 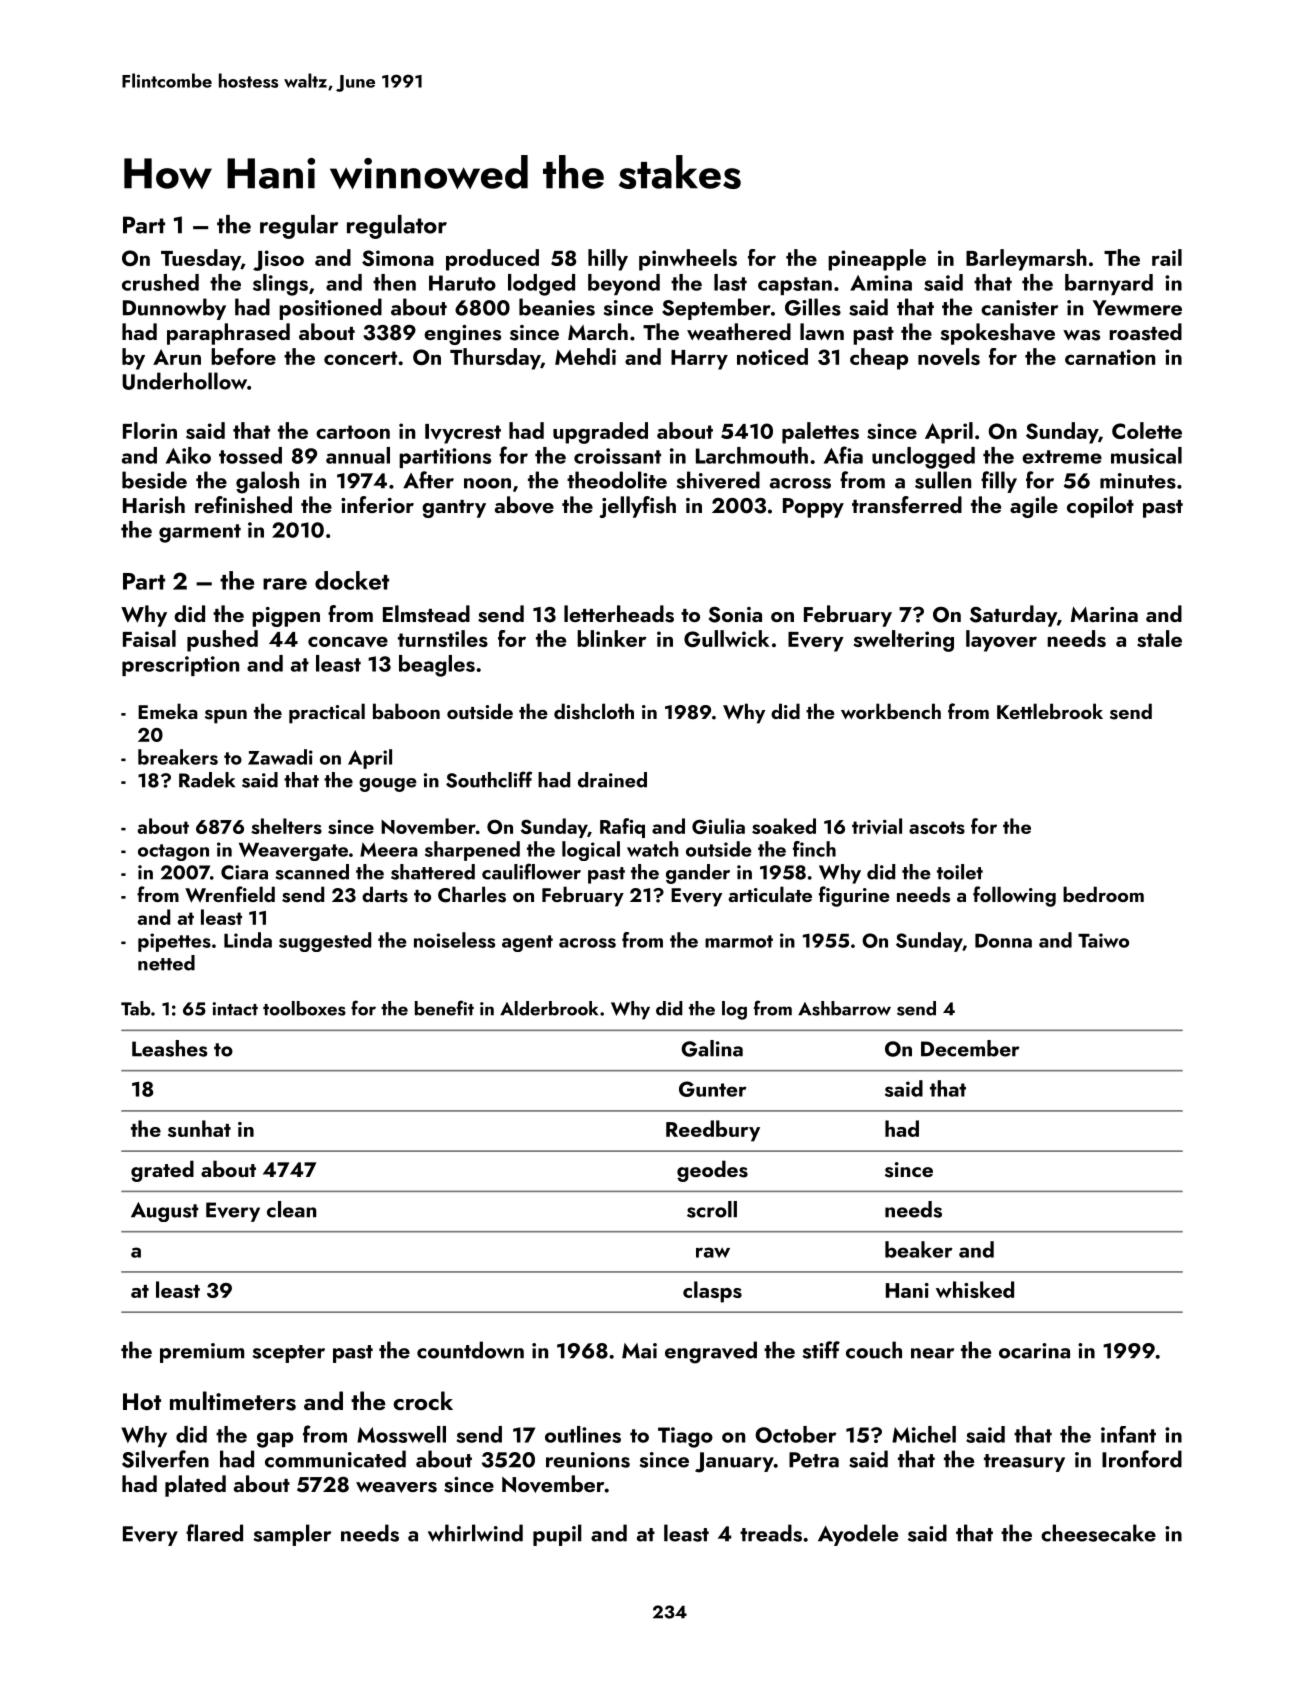 What do you see at coordinates (202, 1353) in the screenshot?
I see `premium` at bounding box center [202, 1353].
